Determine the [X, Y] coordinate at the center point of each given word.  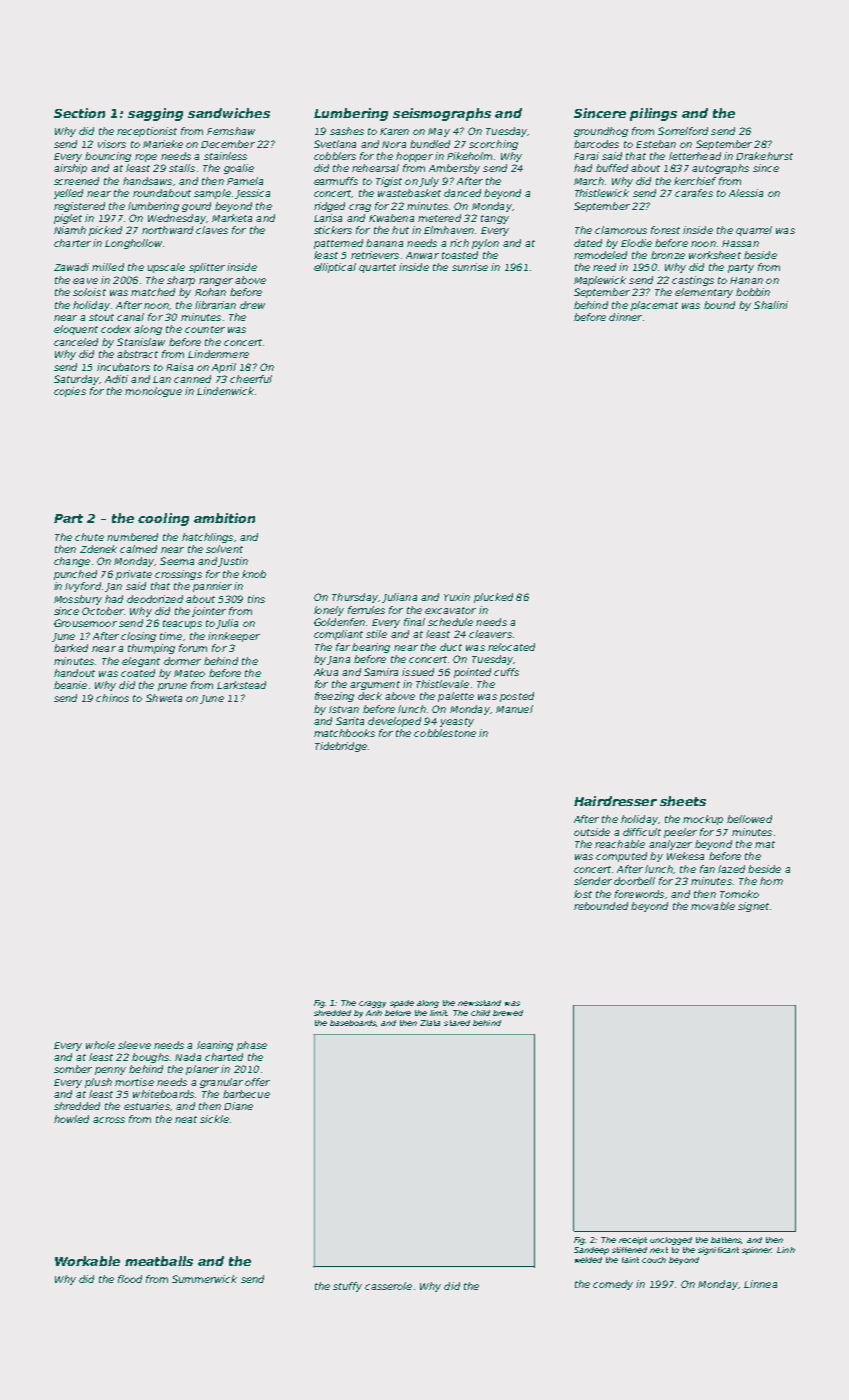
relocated [511, 647]
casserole [388, 1286]
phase [252, 1046]
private [134, 575]
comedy [613, 1285]
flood [130, 1279]
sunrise [470, 267]
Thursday [355, 598]
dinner [625, 317]
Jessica [252, 194]
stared [457, 1023]
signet [753, 907]
